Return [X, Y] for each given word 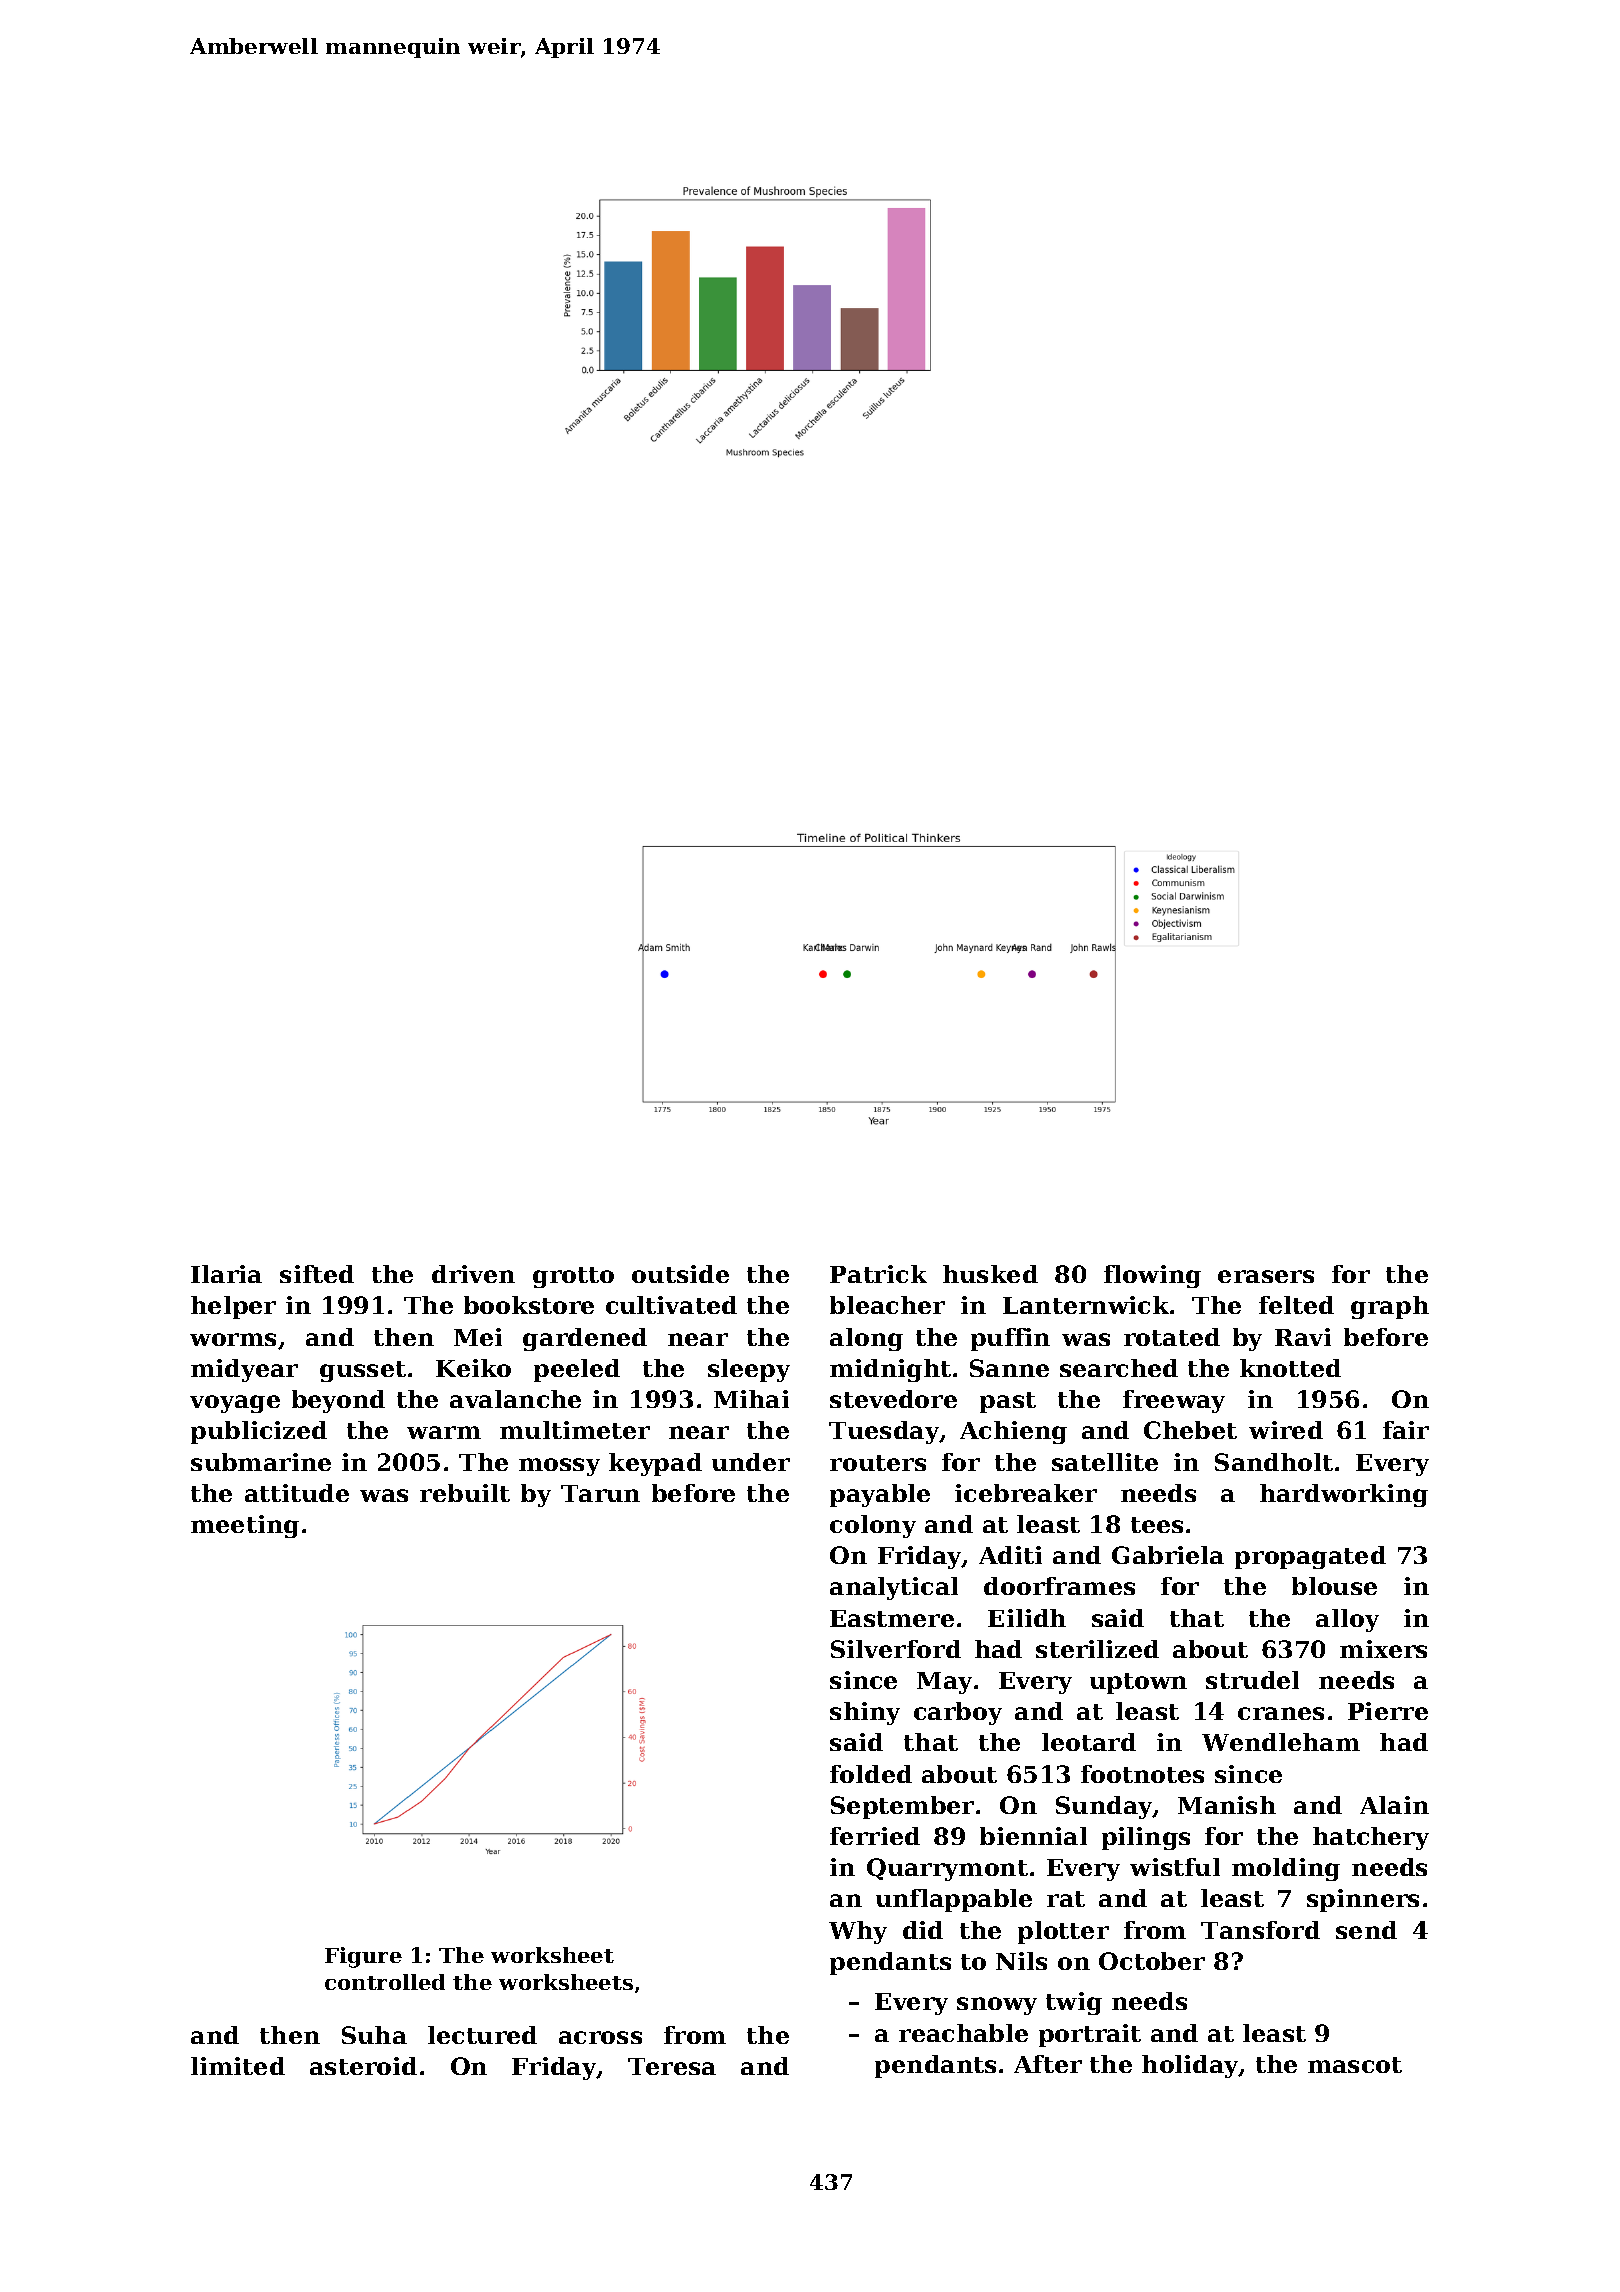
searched [1119, 1368]
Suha [374, 2035]
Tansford [1260, 1930]
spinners [1363, 1900]
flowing [1152, 1276]
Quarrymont [947, 1869]
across [600, 2037]
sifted [317, 1274]
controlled [385, 1982]
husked [990, 1274]
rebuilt [465, 1493]
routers [878, 1463]
